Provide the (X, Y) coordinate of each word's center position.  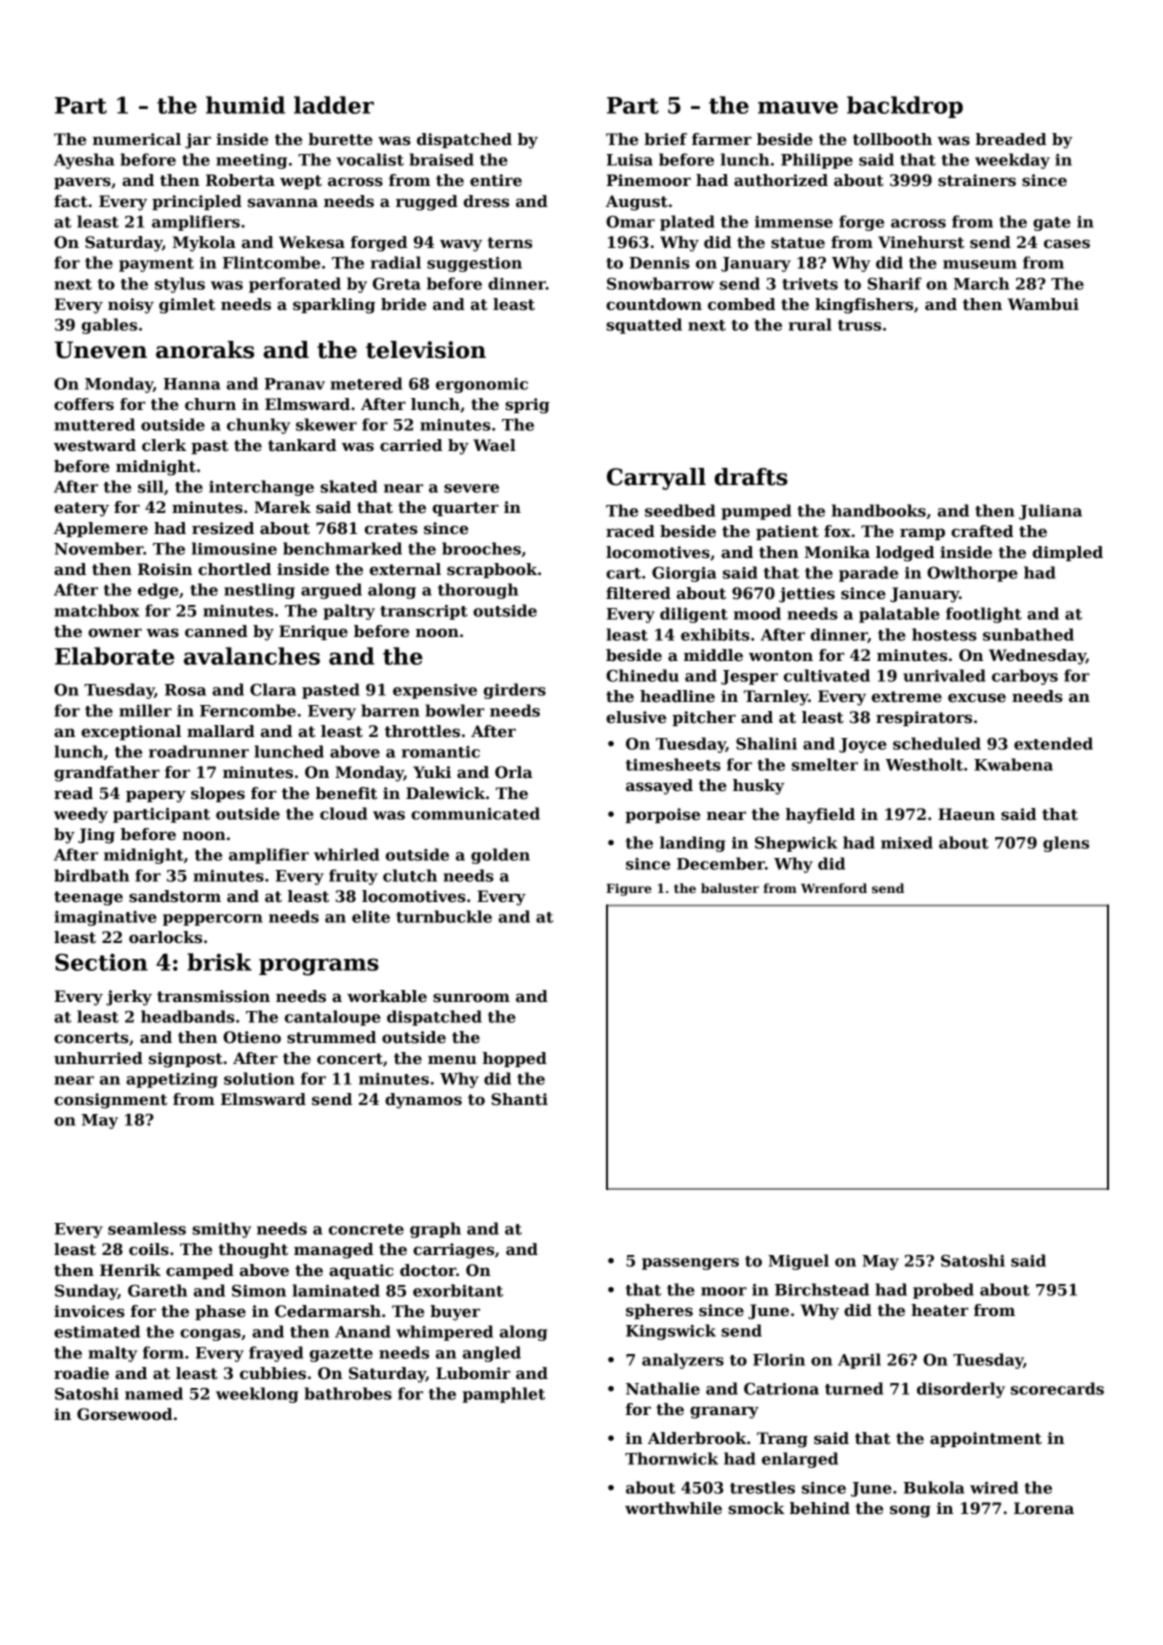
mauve (798, 107)
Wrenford (834, 888)
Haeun (966, 814)
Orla (514, 772)
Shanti (519, 1099)
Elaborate (114, 656)
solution (259, 1078)
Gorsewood (124, 1414)
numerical (137, 139)
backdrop (905, 107)
